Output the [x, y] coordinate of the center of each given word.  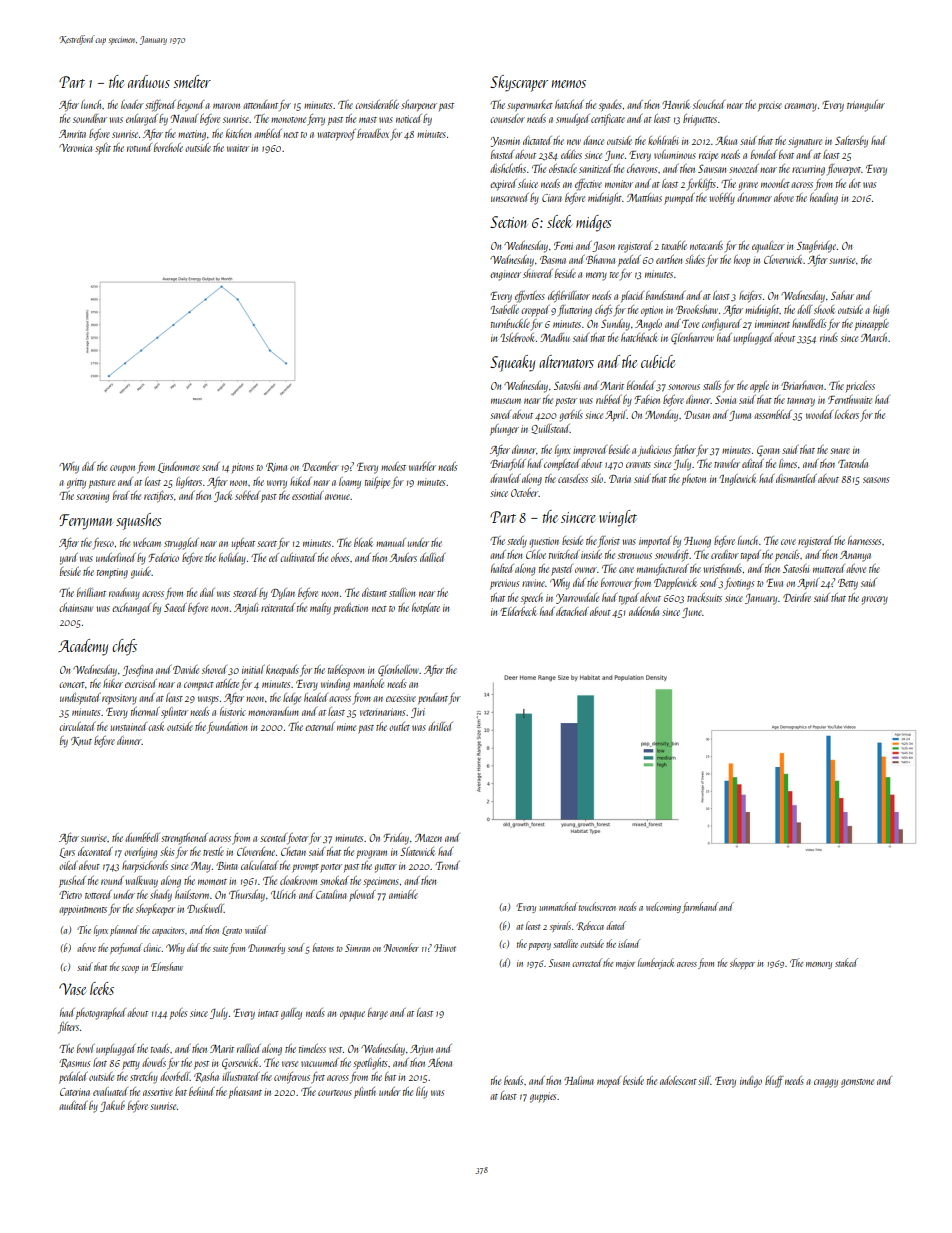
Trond [447, 865]
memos [569, 84]
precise [770, 106]
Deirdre [797, 597]
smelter [192, 81]
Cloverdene [256, 851]
